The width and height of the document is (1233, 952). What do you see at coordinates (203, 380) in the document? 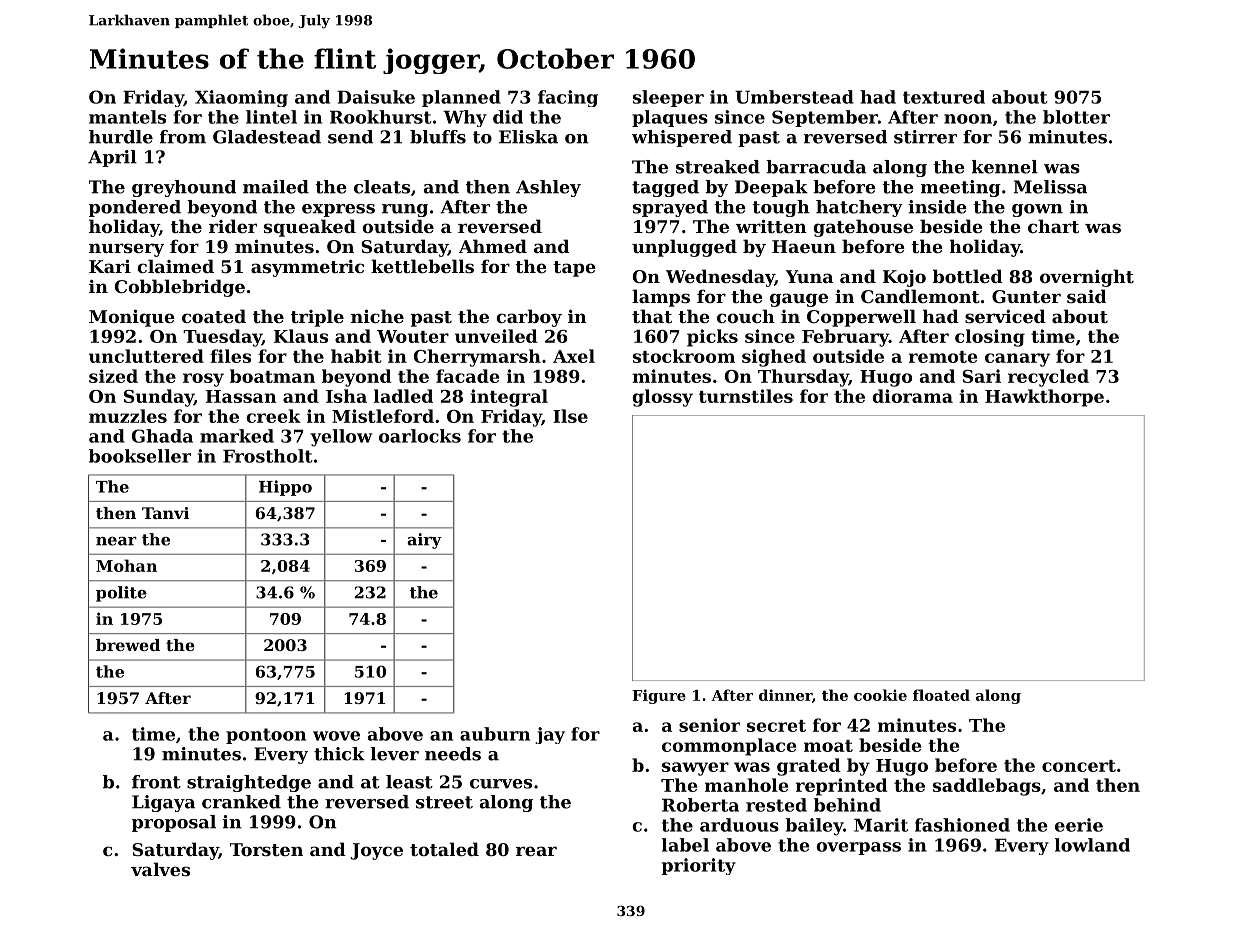
I see `rosy` at bounding box center [203, 380].
